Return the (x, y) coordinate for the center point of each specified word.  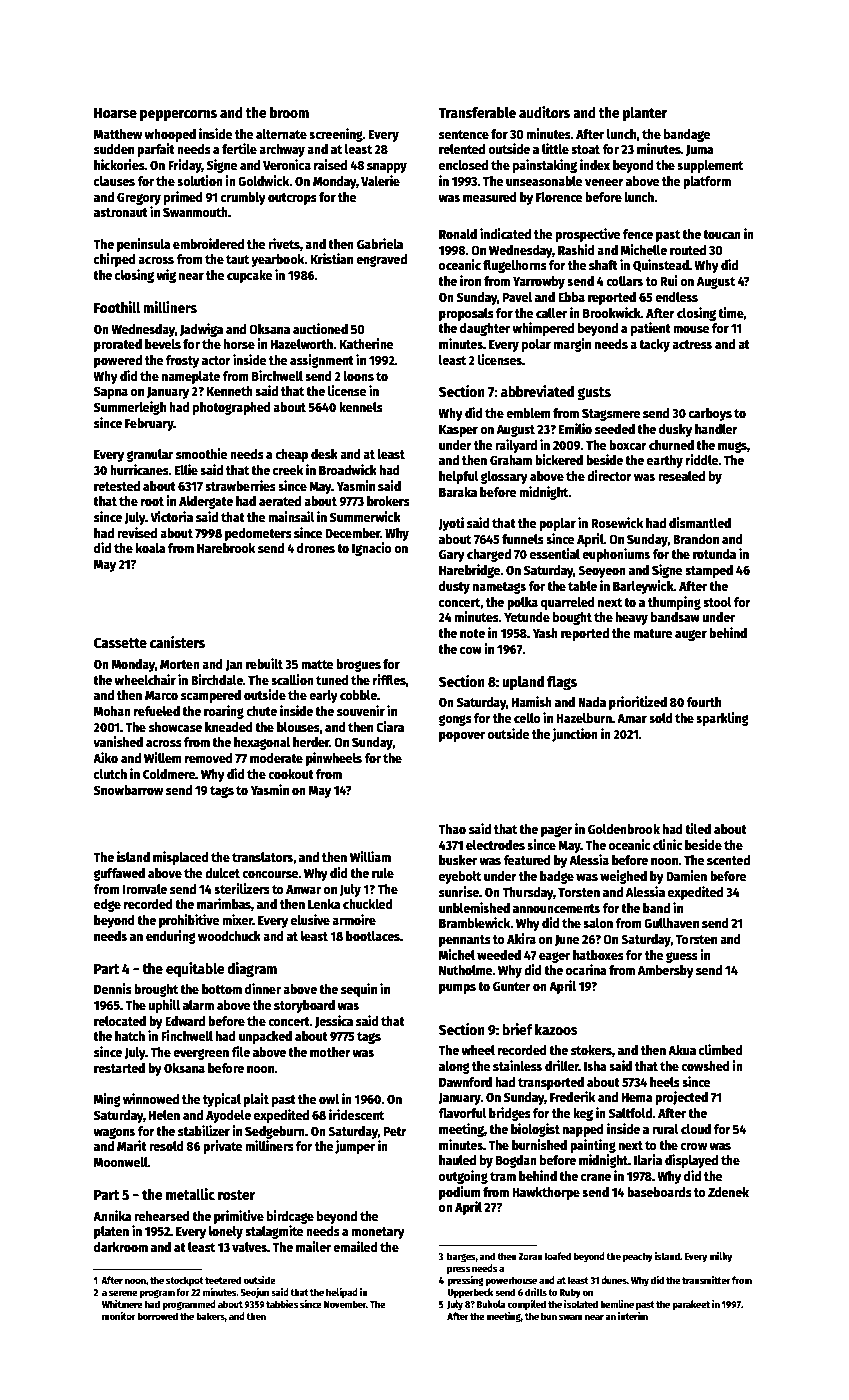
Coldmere (169, 774)
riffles (389, 679)
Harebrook (226, 548)
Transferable (477, 112)
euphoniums (616, 555)
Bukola (491, 1304)
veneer (604, 182)
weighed (623, 877)
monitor (119, 1316)
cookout (291, 774)
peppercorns (178, 115)
